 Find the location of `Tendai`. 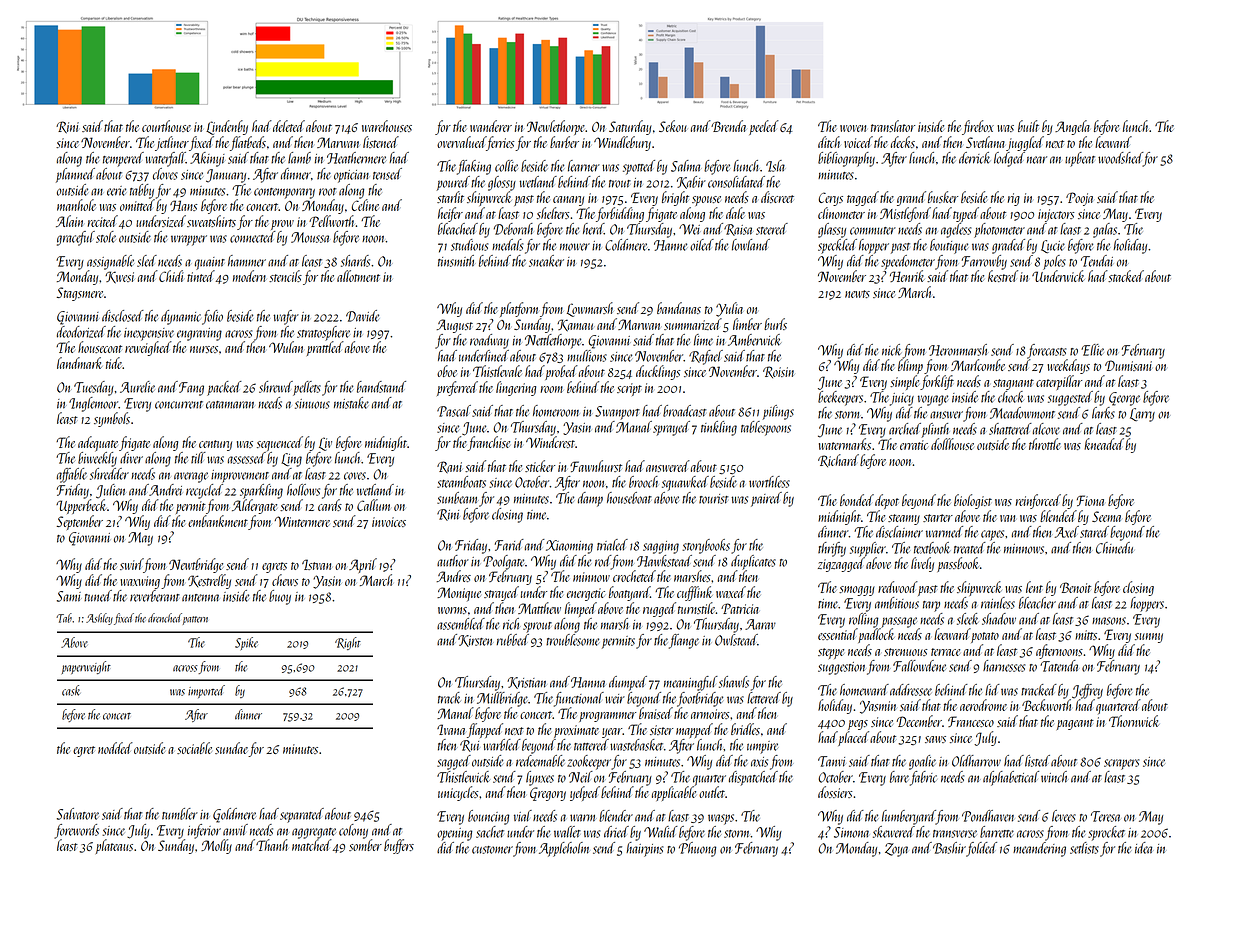

Tendai is located at coordinates (1097, 261).
